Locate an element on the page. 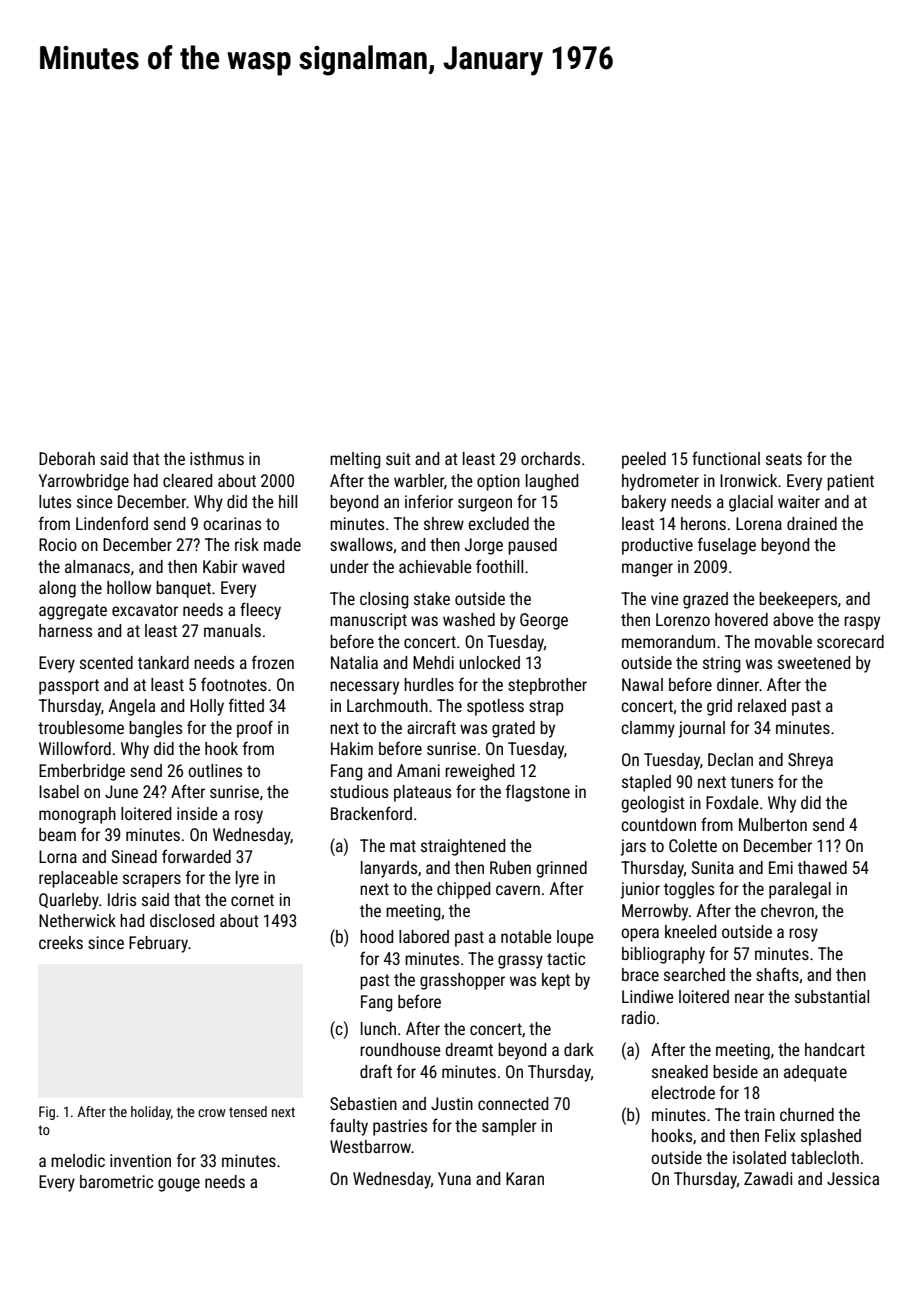  reweighed is located at coordinates (479, 772).
